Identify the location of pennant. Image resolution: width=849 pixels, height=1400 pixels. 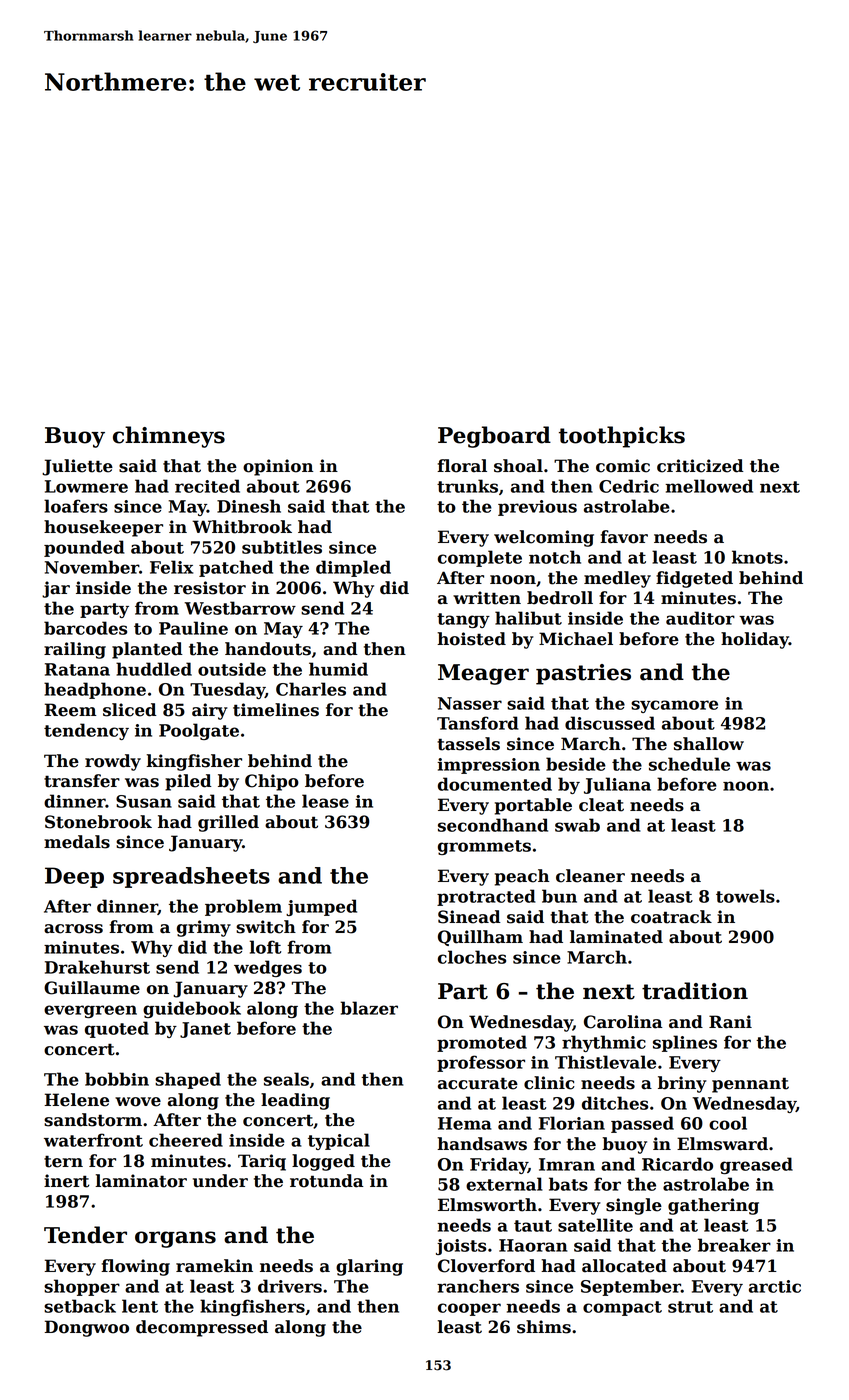
(750, 1085).
